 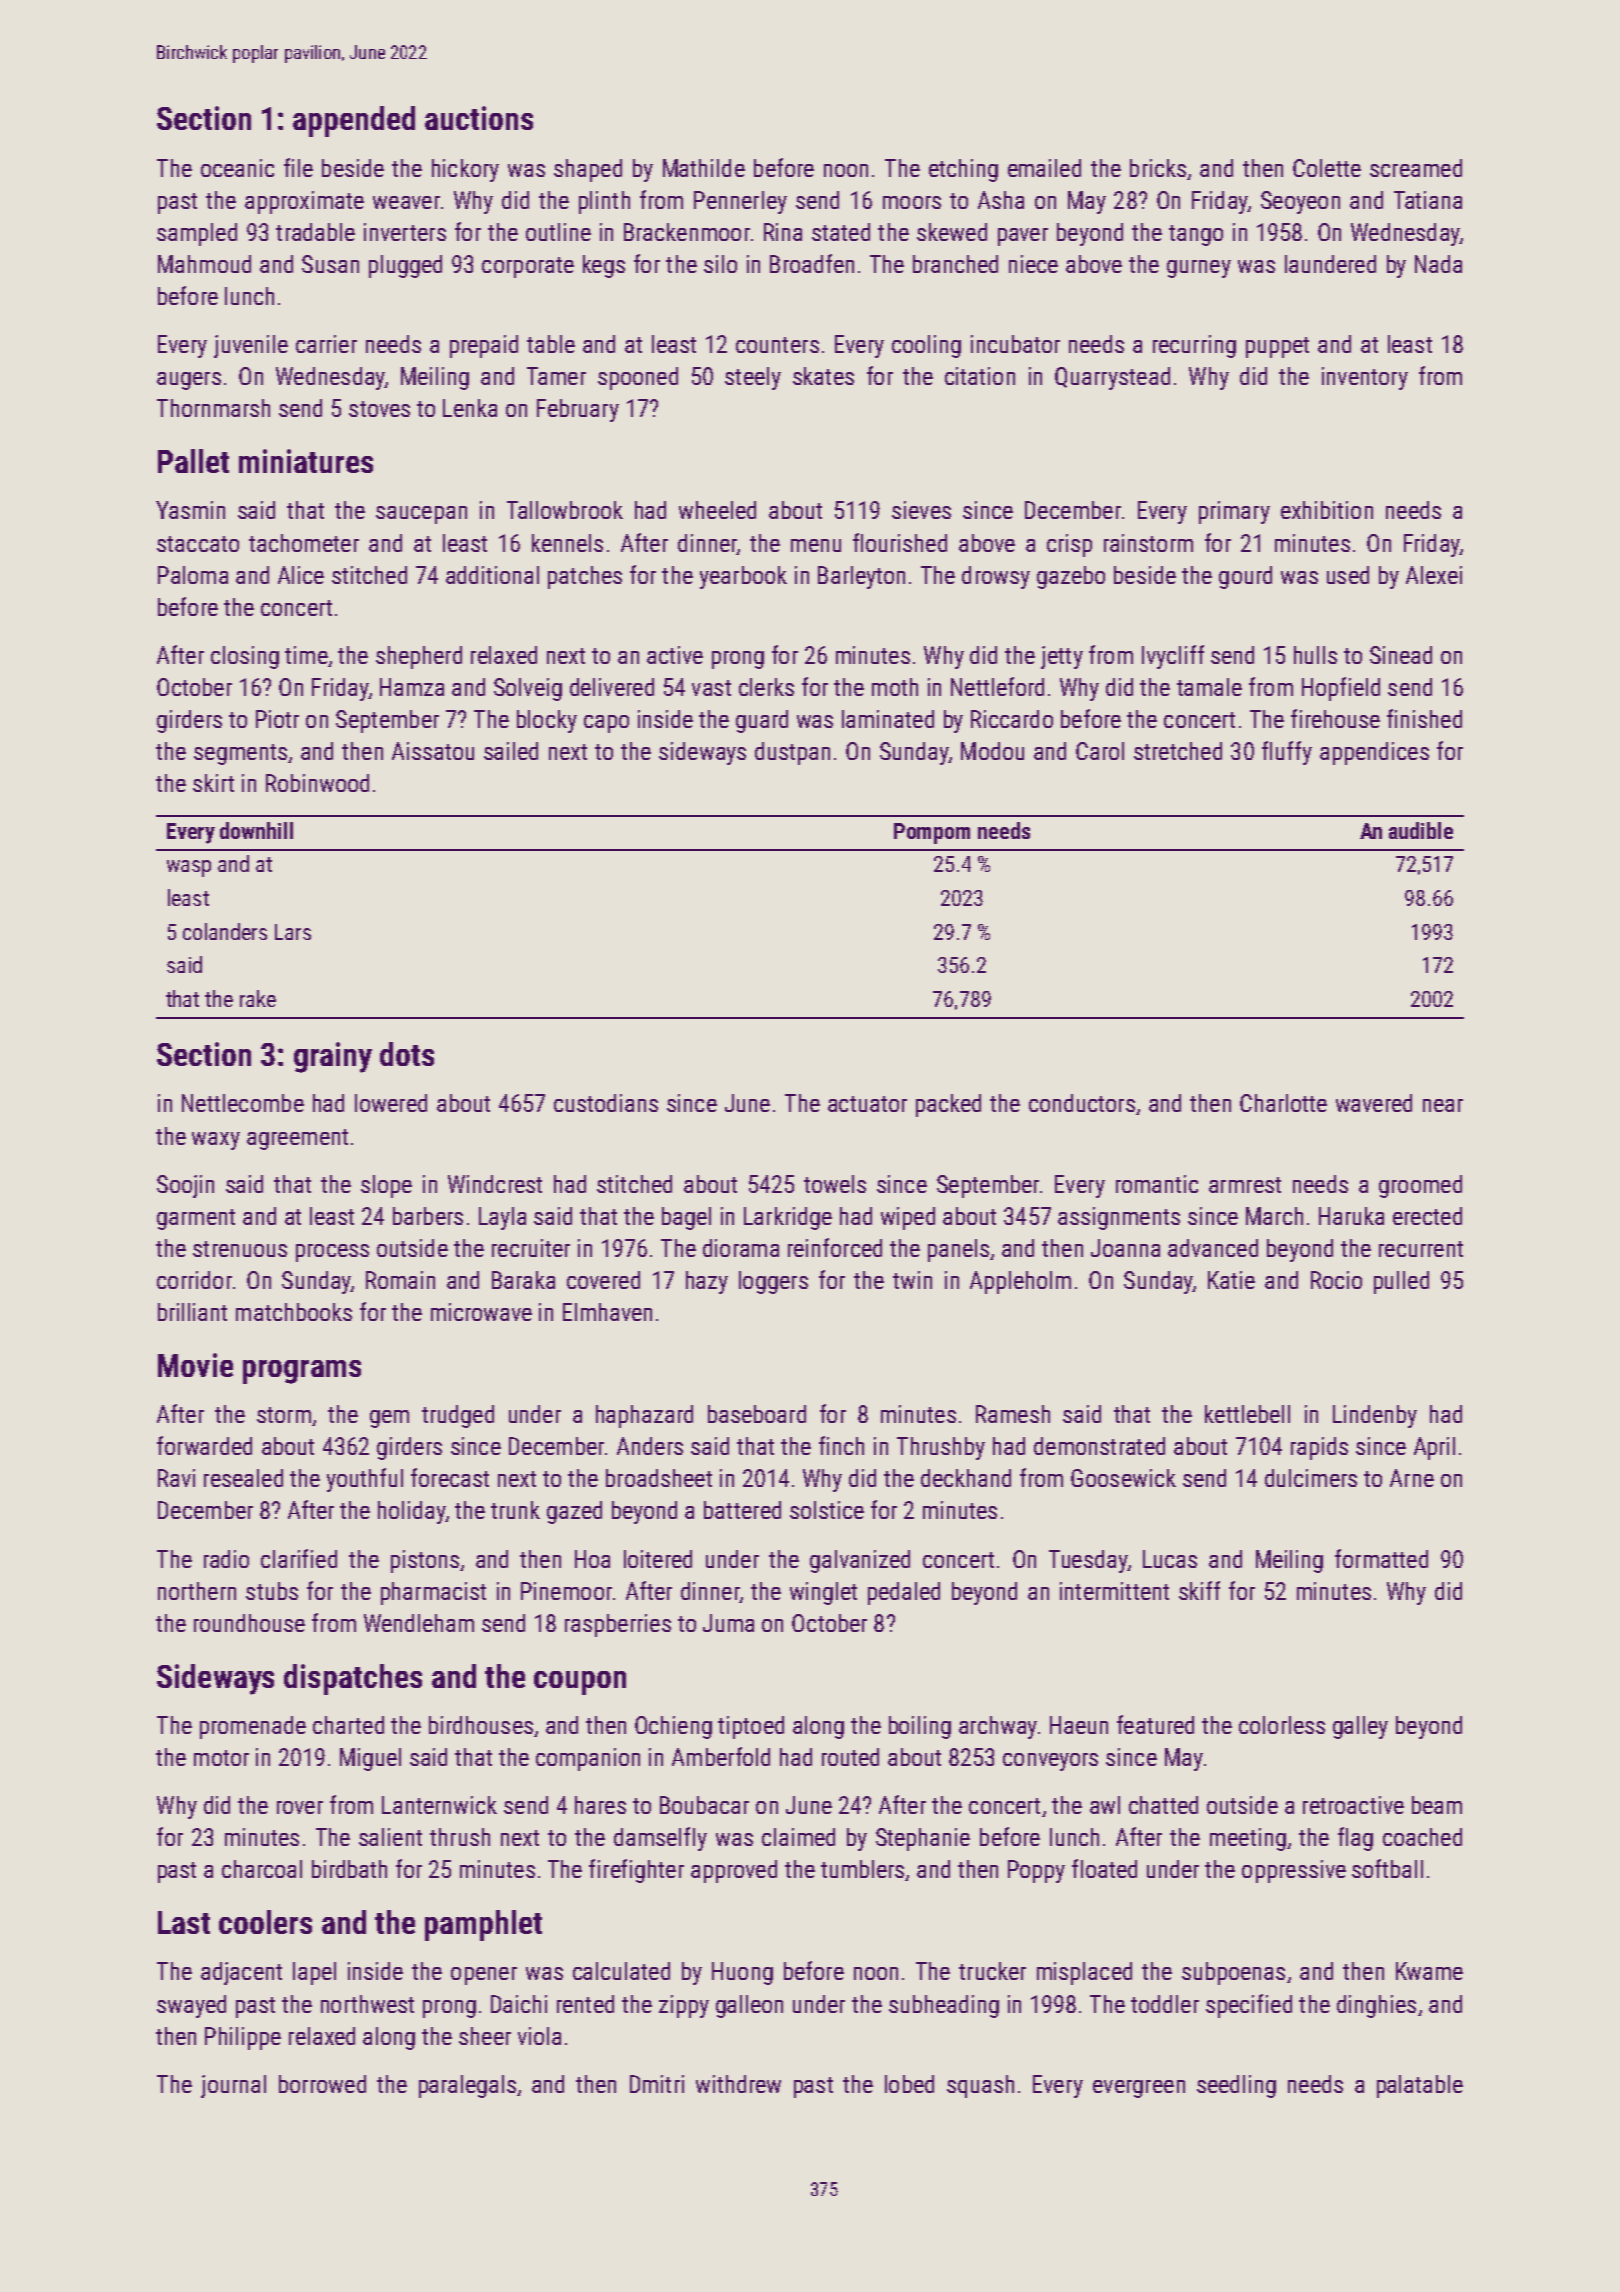 What do you see at coordinates (237, 168) in the screenshot?
I see `oceanic` at bounding box center [237, 168].
